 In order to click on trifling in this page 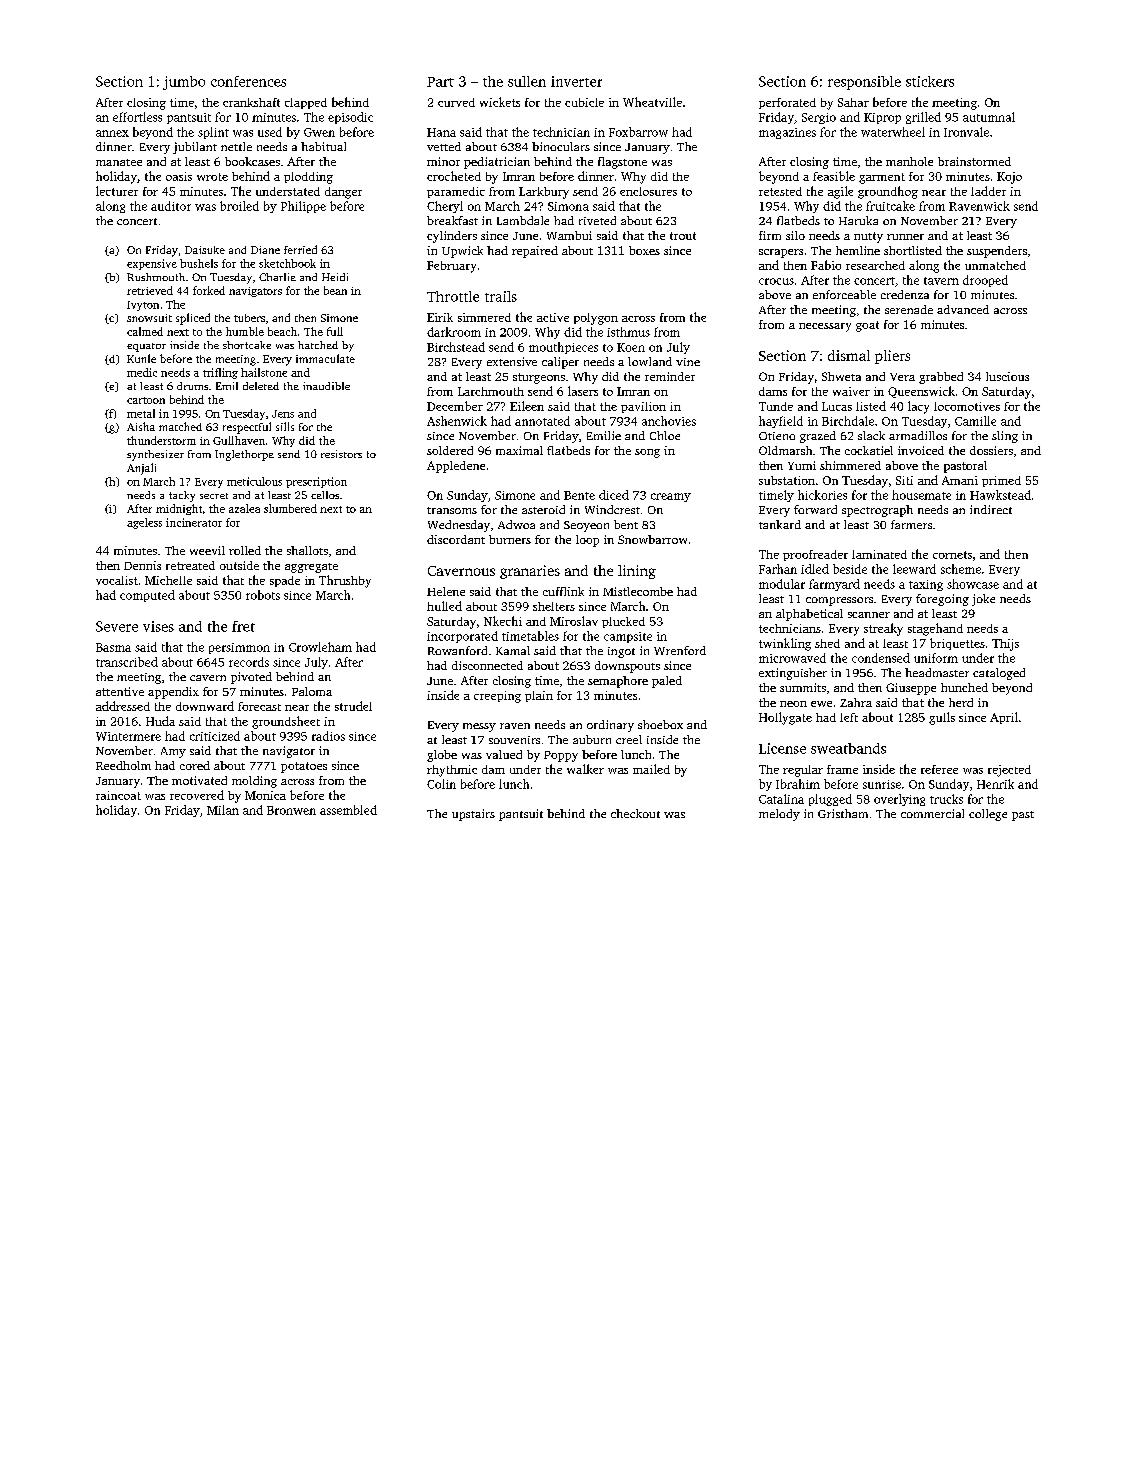, I will do `click(220, 373)`.
